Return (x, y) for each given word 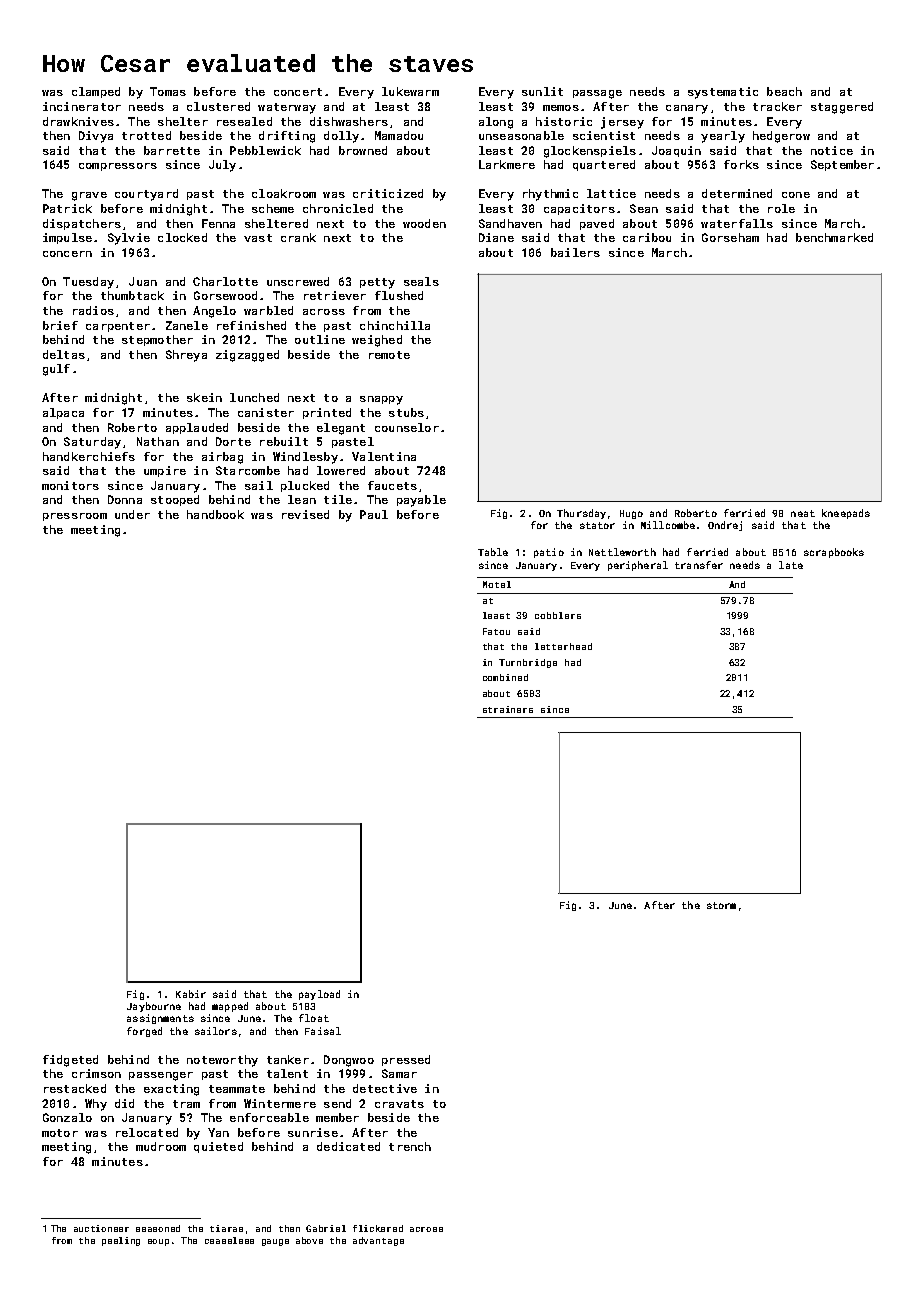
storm (721, 905)
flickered (378, 1228)
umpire (165, 471)
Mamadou (399, 135)
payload (319, 995)
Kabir (191, 994)
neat (803, 513)
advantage (378, 1241)
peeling (121, 1241)
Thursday (581, 514)
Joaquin (676, 151)
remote (389, 355)
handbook (215, 514)
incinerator (82, 106)
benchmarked (834, 237)
